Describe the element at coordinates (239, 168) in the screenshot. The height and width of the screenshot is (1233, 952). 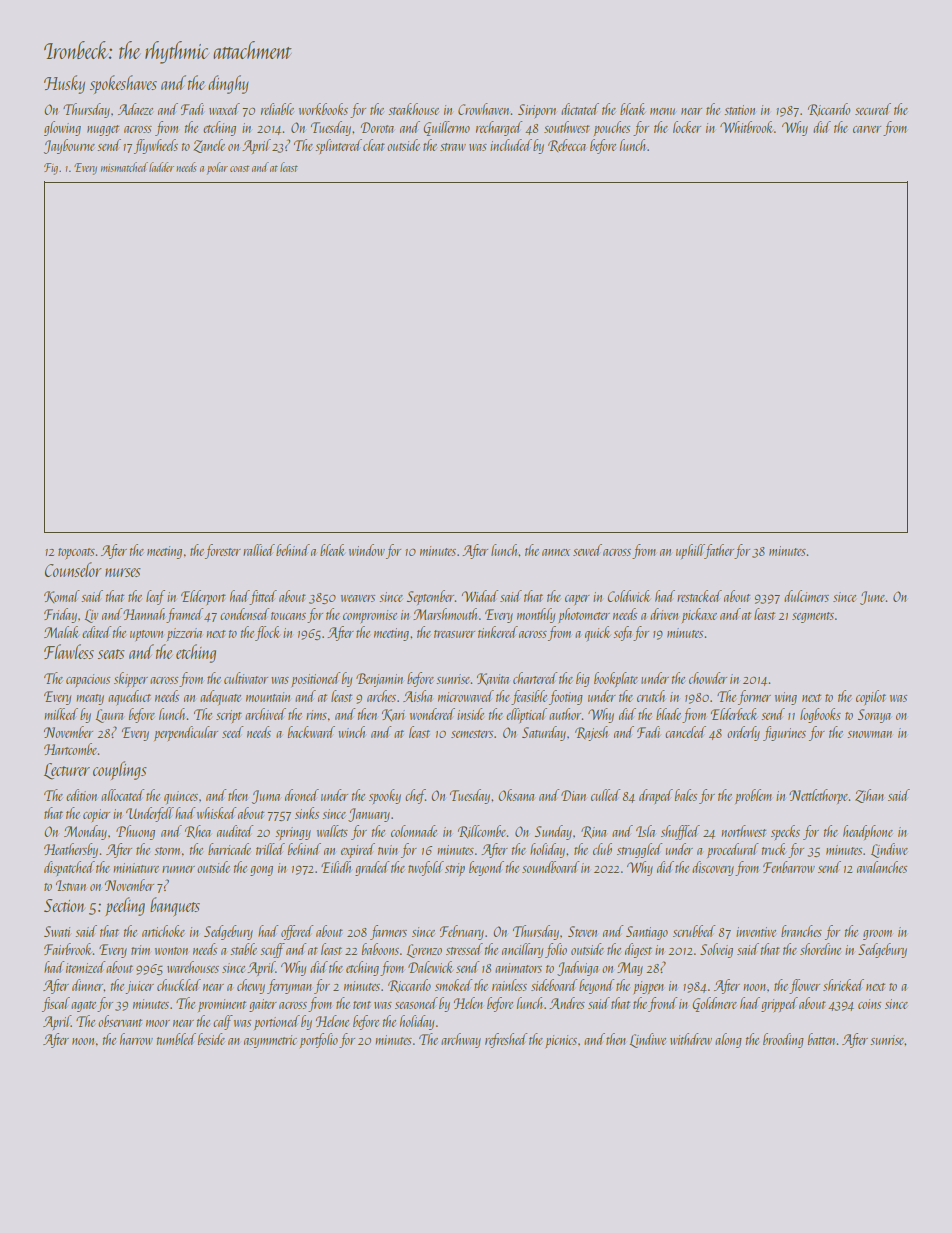
I see `coast` at that location.
